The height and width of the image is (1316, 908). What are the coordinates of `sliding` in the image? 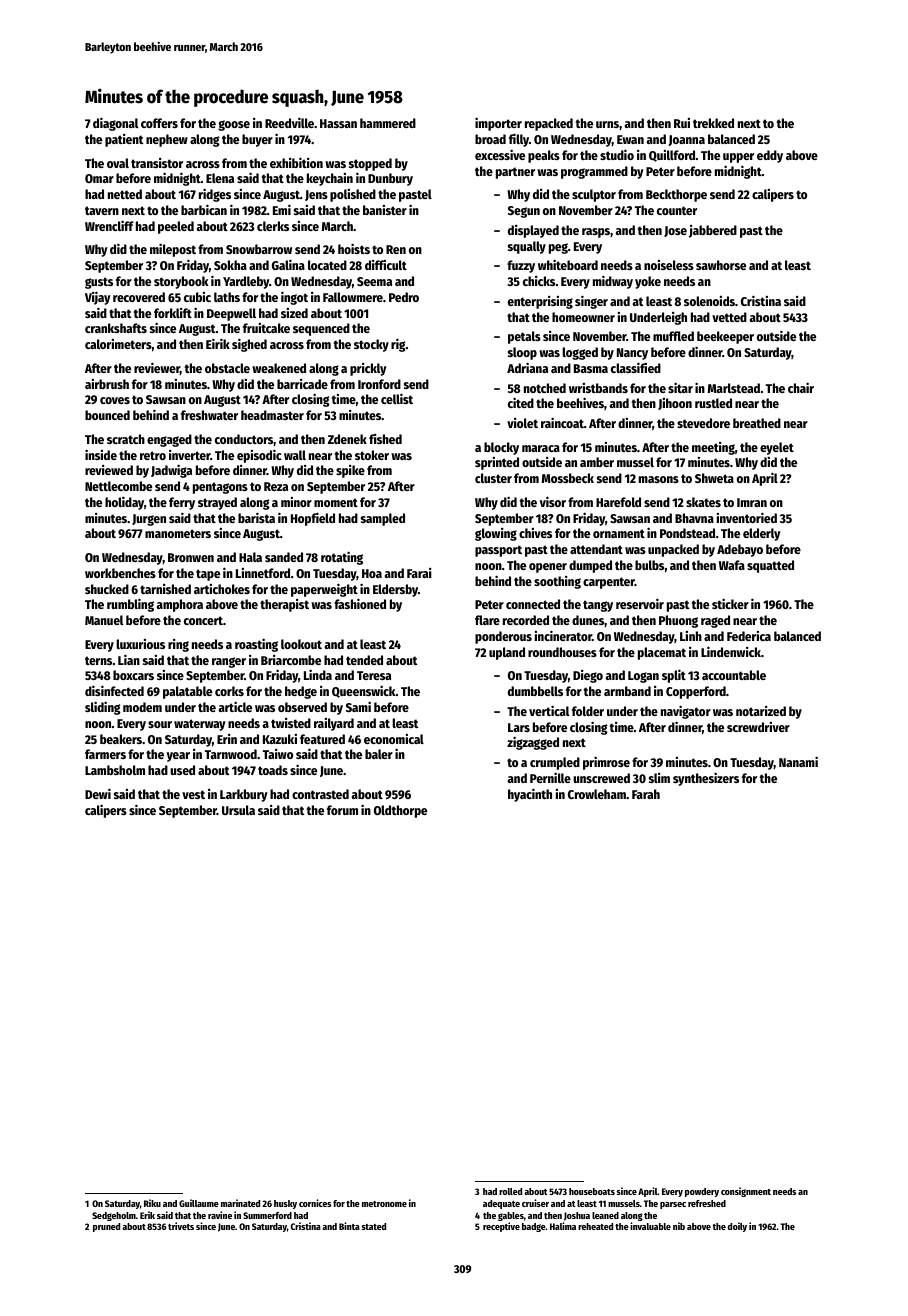 It's located at (103, 708).
